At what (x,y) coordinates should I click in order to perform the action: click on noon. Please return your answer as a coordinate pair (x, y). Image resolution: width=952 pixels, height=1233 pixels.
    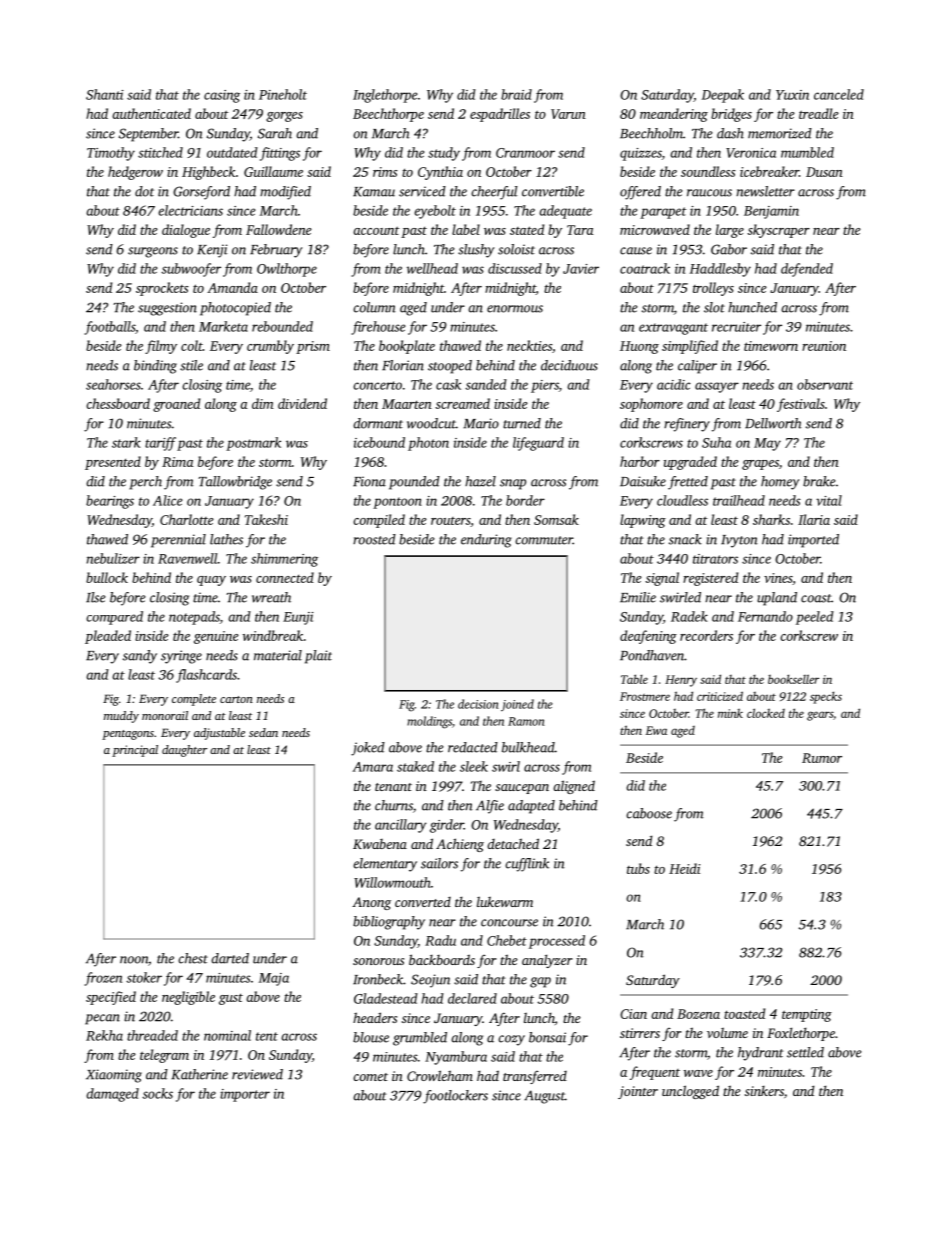
    Looking at the image, I should click on (134, 960).
